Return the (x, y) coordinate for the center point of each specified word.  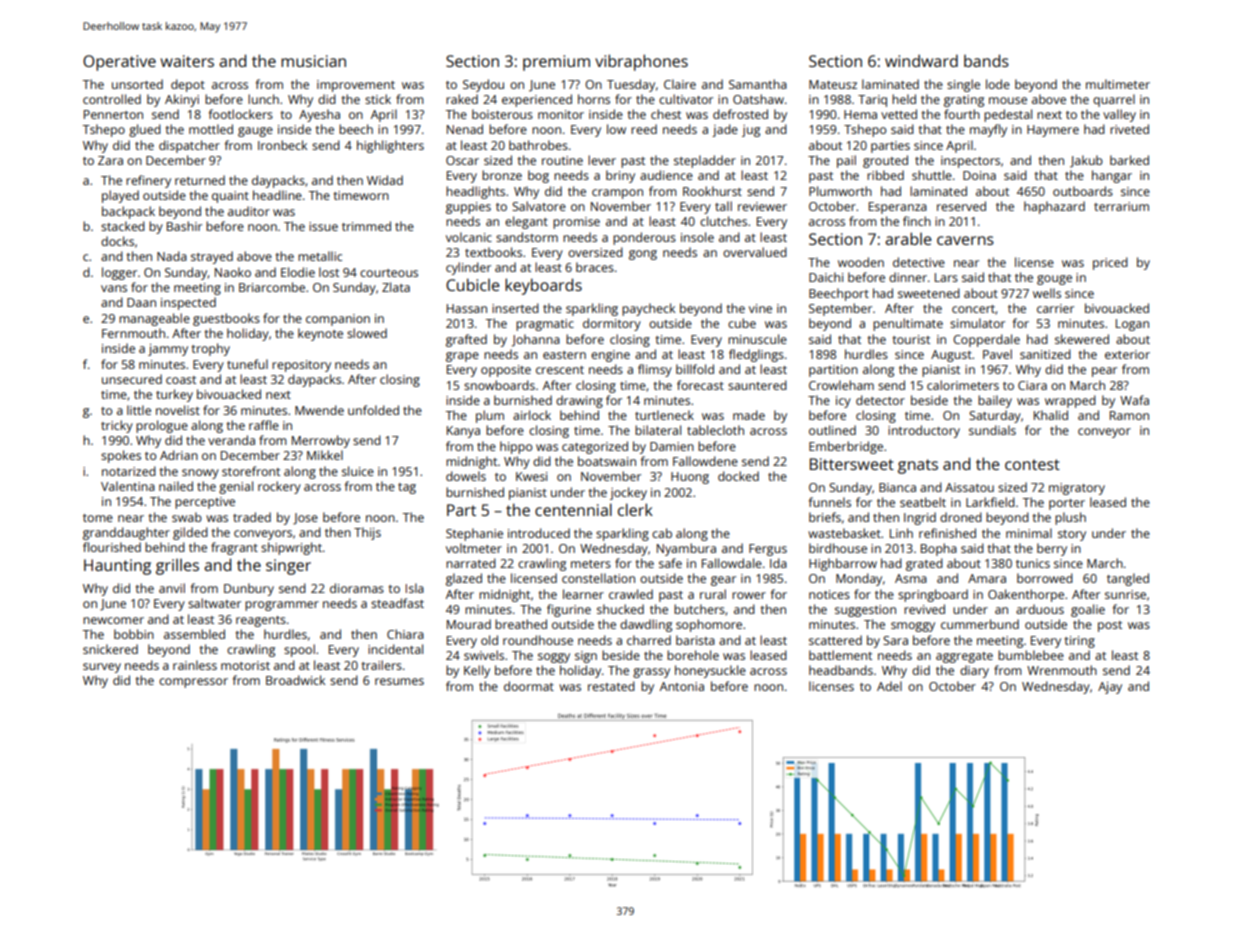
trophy (211, 349)
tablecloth (715, 430)
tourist (911, 339)
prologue (162, 426)
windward (921, 60)
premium (556, 63)
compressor (193, 683)
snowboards (499, 385)
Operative (119, 63)
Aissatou (969, 487)
